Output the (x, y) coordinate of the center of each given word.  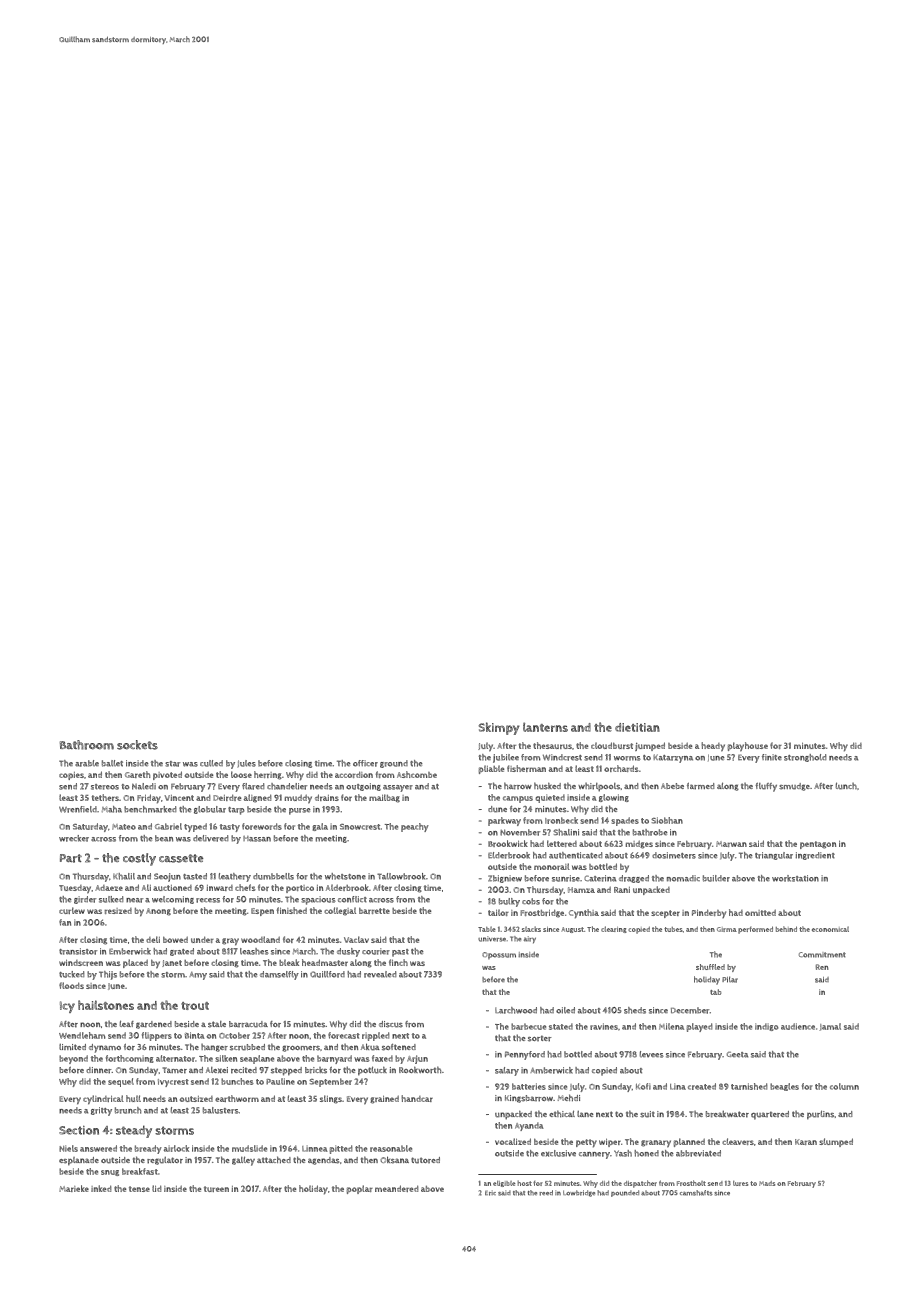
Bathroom (87, 745)
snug (110, 1173)
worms (627, 758)
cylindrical (103, 1099)
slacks (531, 929)
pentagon (818, 845)
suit (647, 1114)
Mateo (124, 827)
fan (65, 922)
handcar (417, 1098)
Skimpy (499, 728)
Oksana (394, 1160)
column (844, 1086)
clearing (614, 929)
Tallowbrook (401, 876)
